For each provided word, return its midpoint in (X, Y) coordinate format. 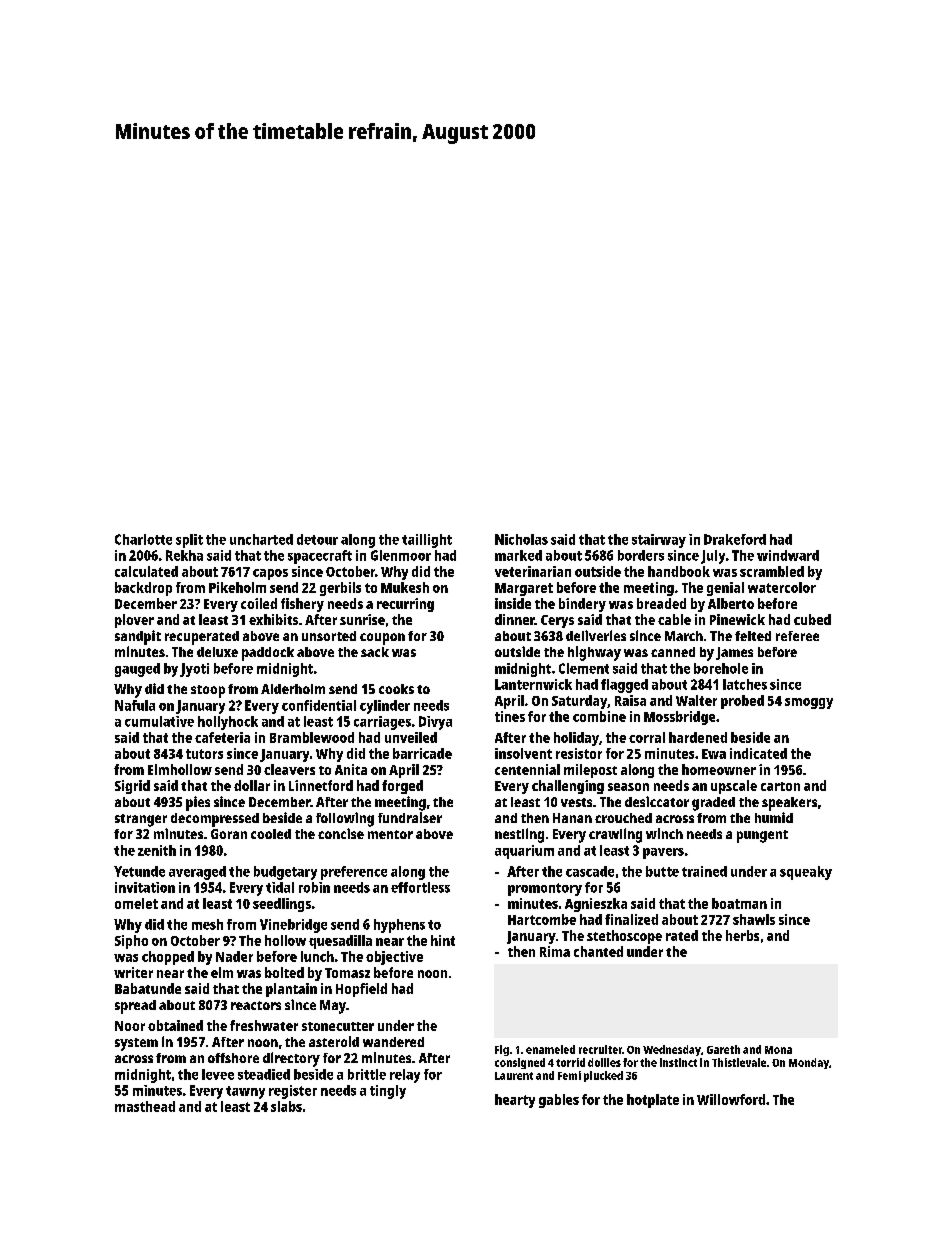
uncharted (261, 539)
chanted (598, 951)
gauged (137, 670)
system (136, 1044)
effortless (420, 887)
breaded (661, 603)
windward (788, 555)
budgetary (285, 873)
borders (641, 555)
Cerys (557, 621)
